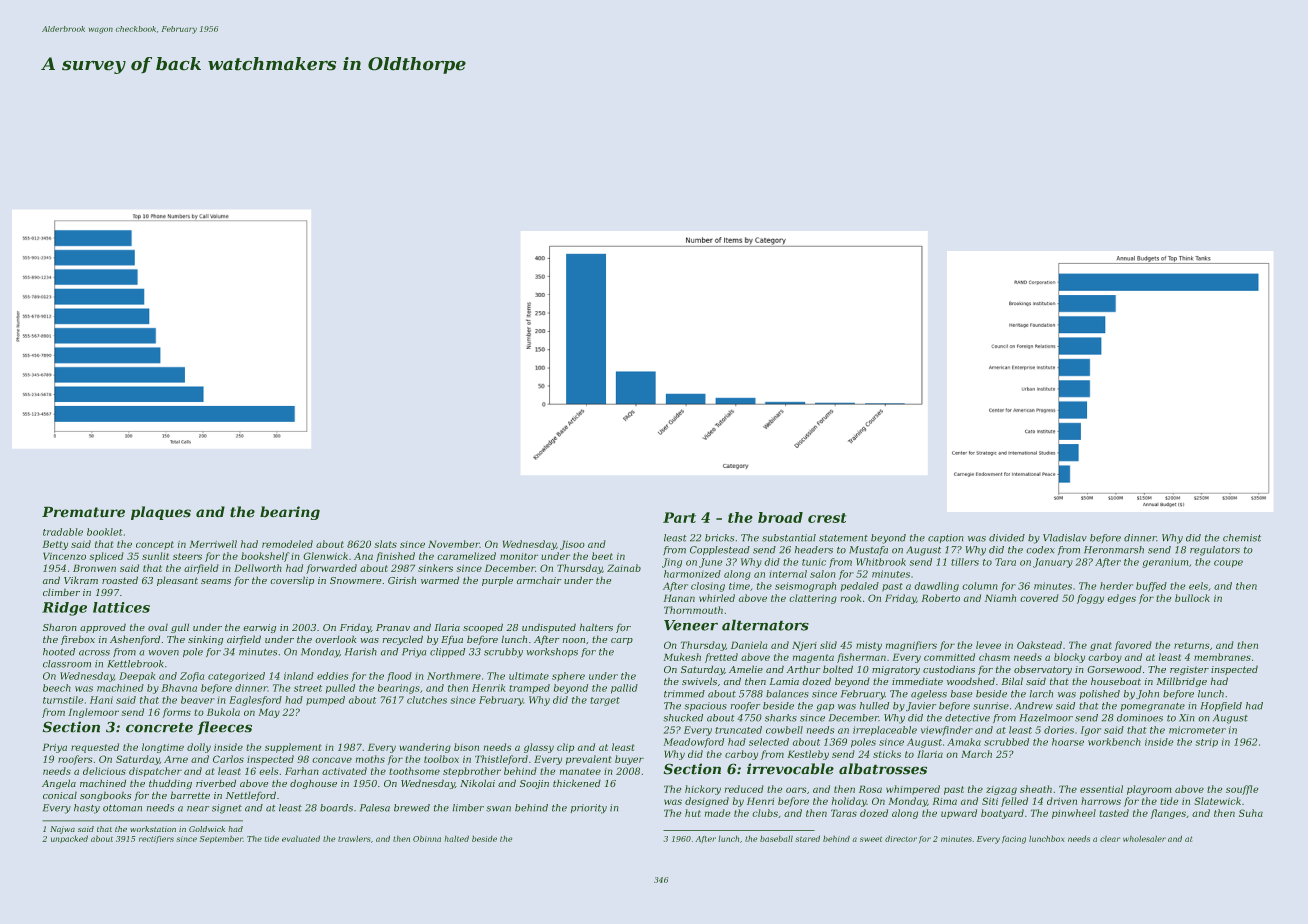 This screenshot has width=1308, height=924. I want to click on unpacked, so click(69, 839).
